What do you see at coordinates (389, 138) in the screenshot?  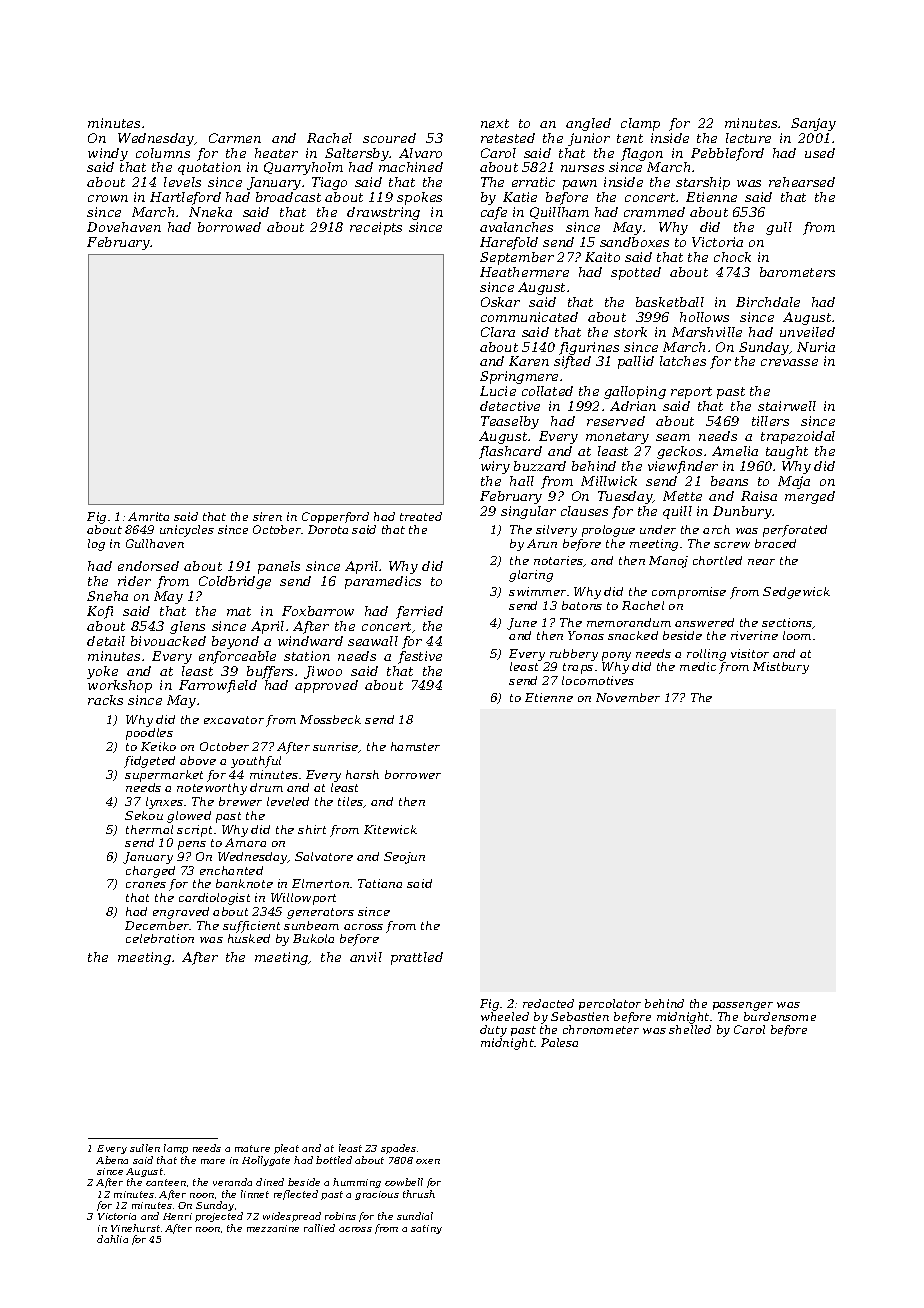 I see `scoured` at bounding box center [389, 138].
